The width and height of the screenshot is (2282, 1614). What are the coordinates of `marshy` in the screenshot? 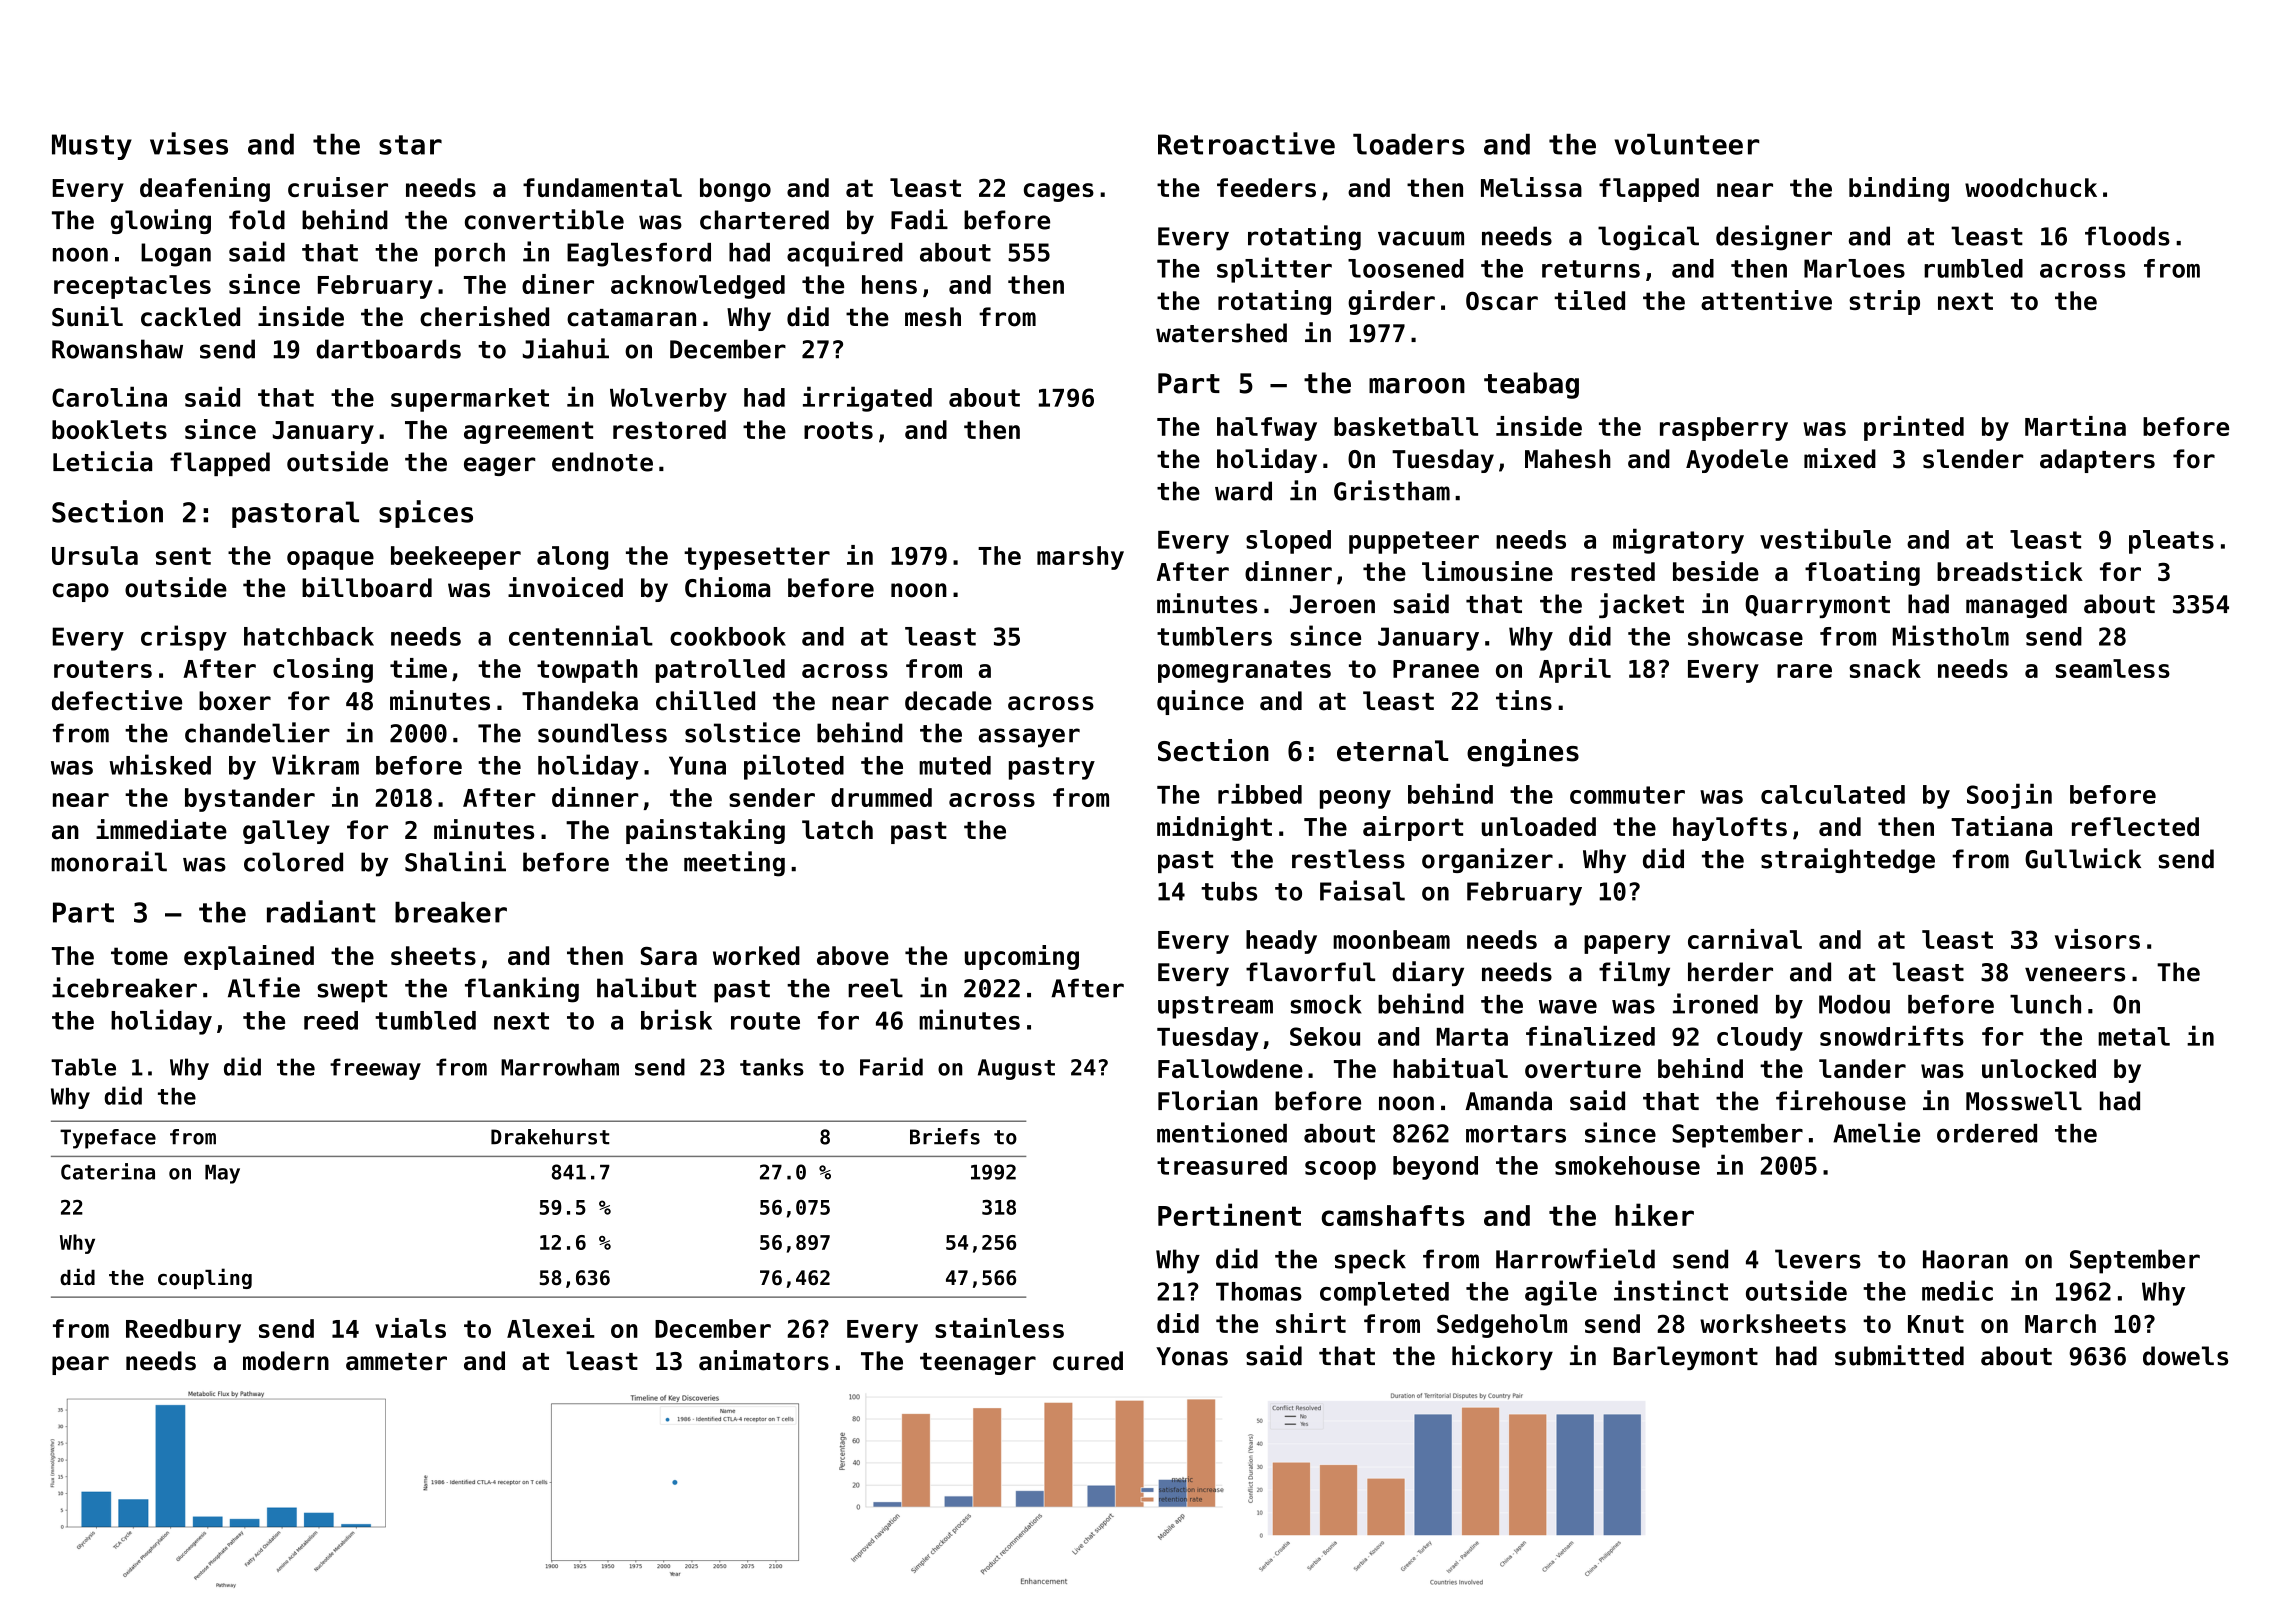 It's located at (1080, 558).
